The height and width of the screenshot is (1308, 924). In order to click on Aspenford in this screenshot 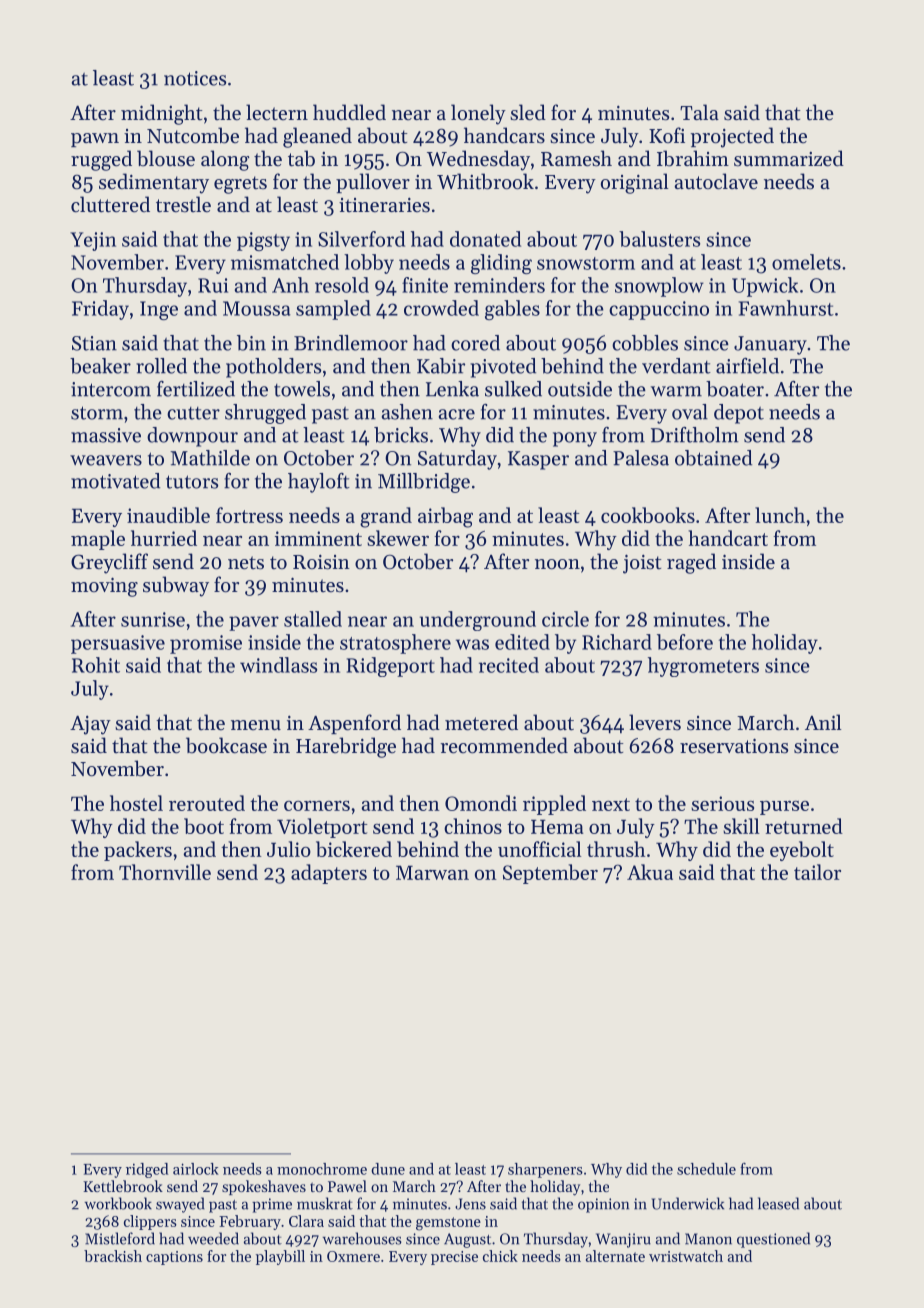, I will do `click(354, 724)`.
